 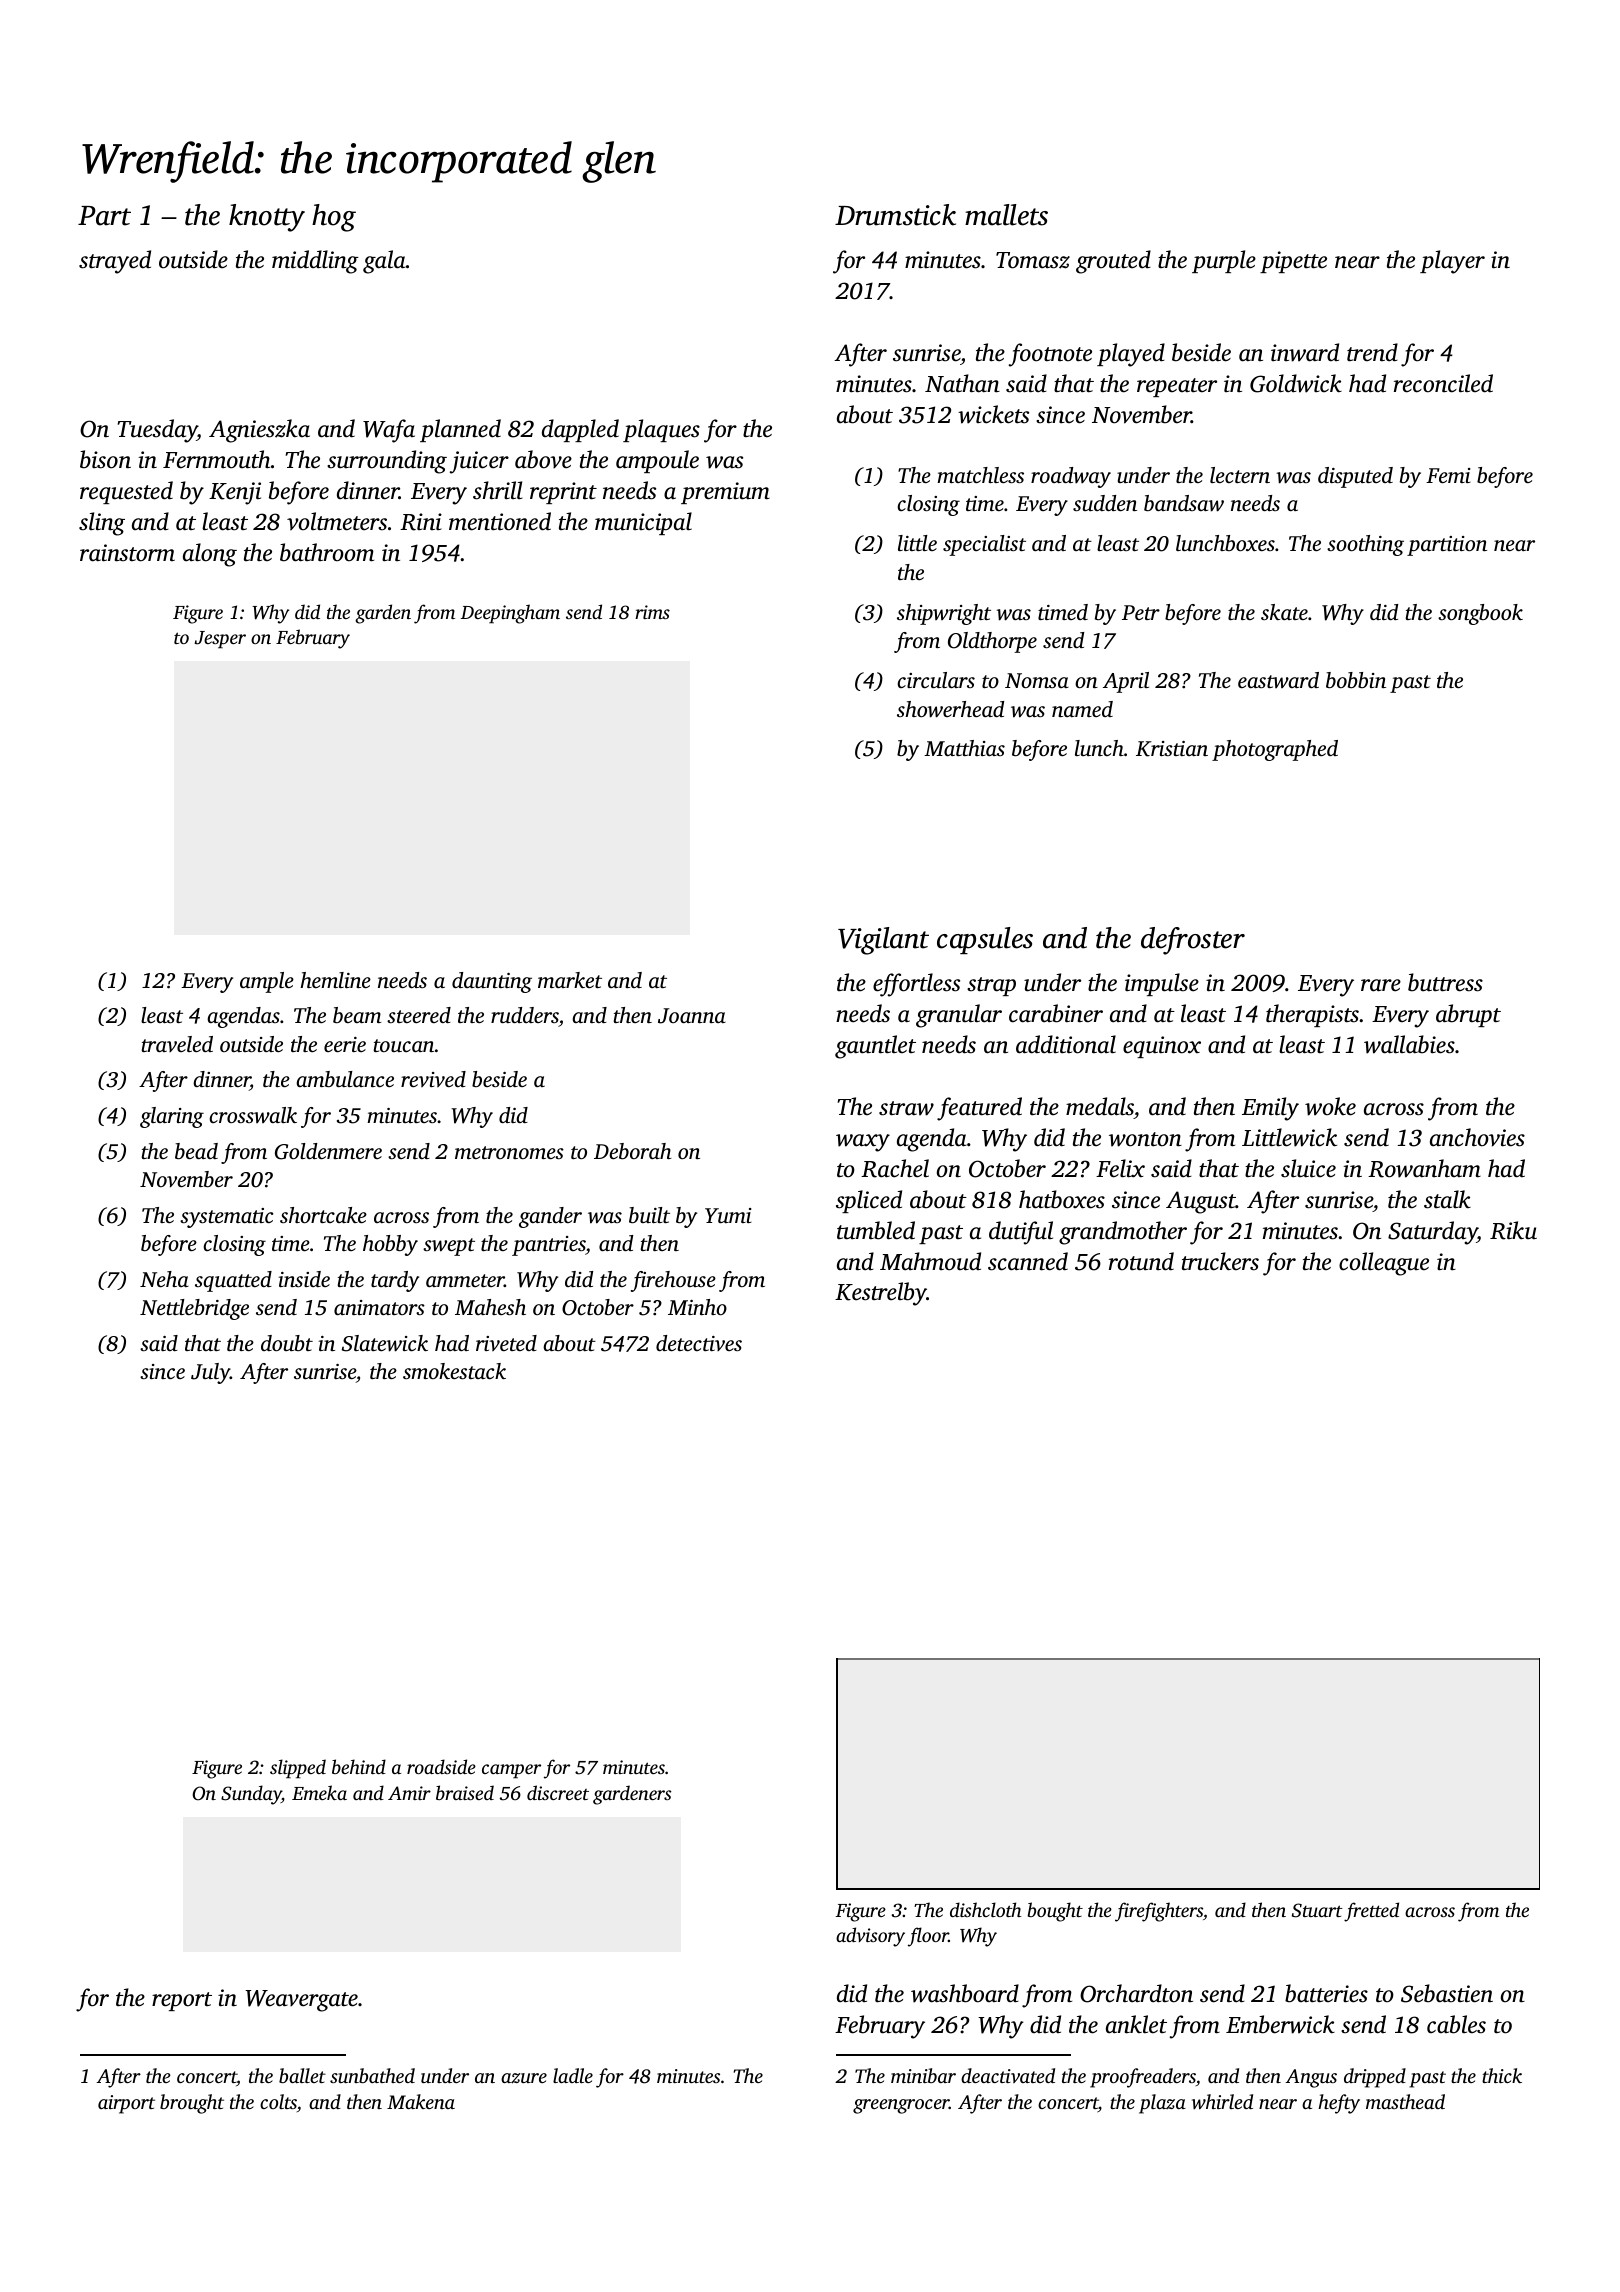 I want to click on truckers, so click(x=1220, y=1261).
